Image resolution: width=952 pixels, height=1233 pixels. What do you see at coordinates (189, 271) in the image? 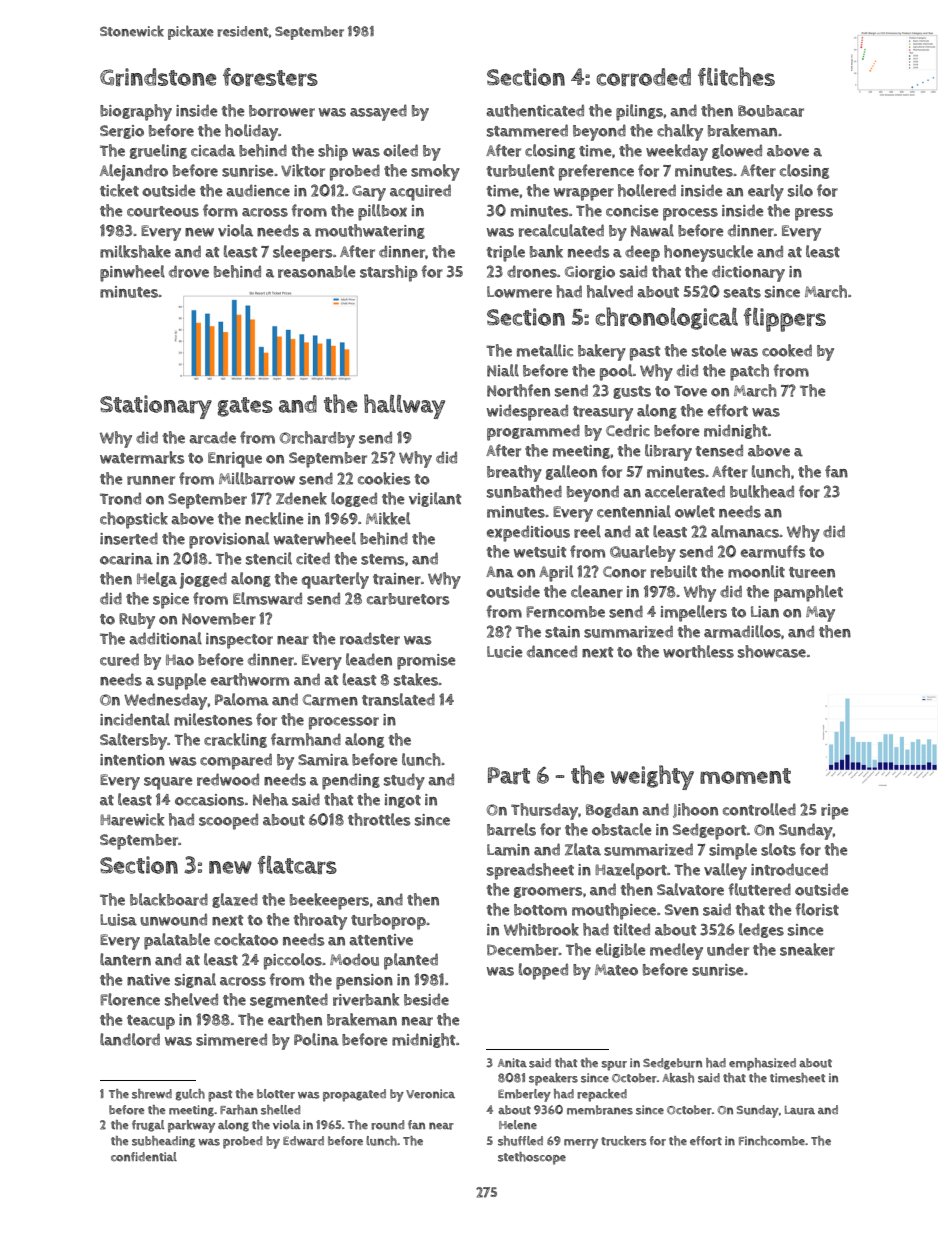
I see `drove` at bounding box center [189, 271].
